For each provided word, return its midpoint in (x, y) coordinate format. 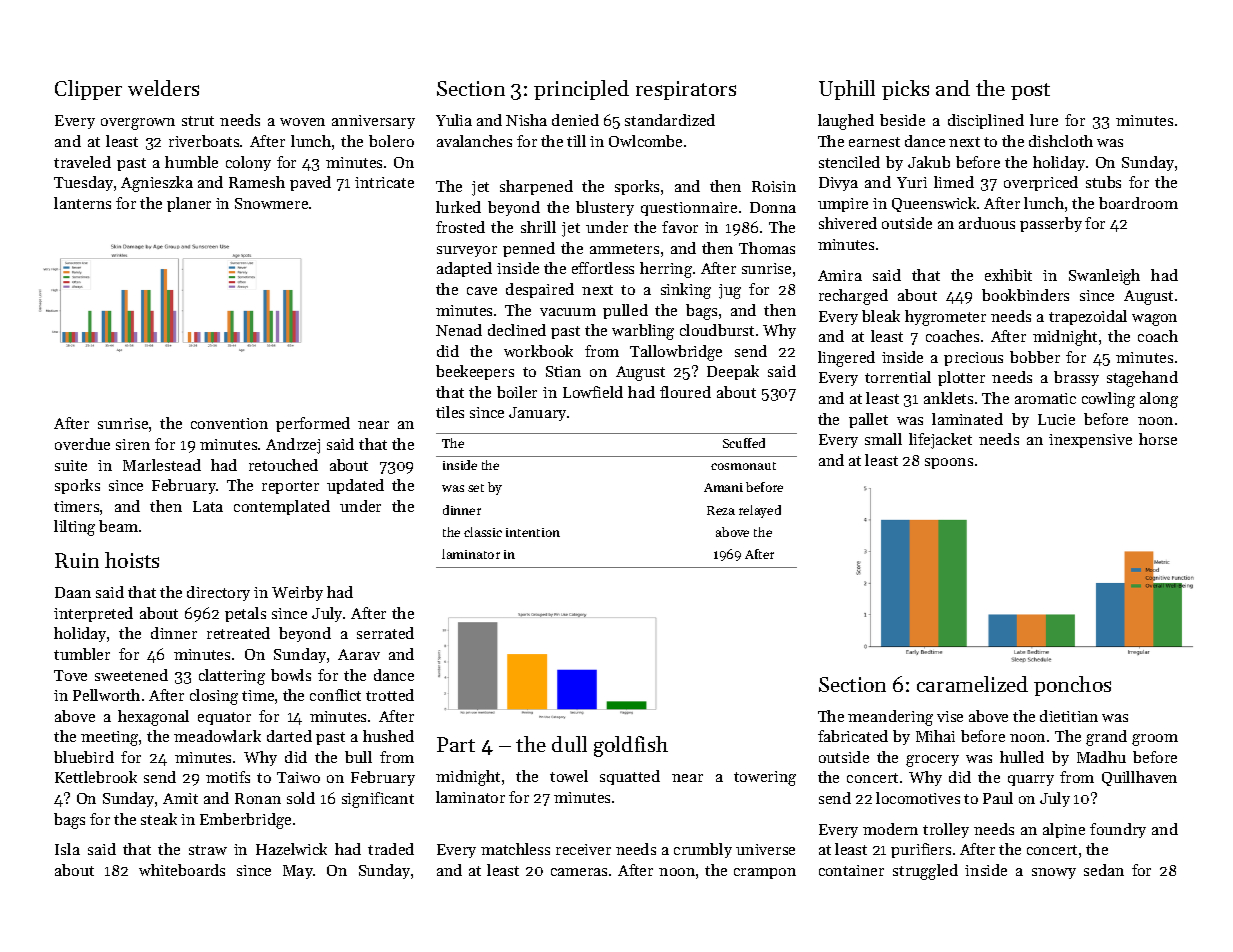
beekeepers (475, 372)
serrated (385, 633)
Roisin (774, 186)
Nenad (459, 330)
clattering (232, 677)
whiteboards (182, 870)
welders (163, 88)
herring (666, 270)
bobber (1035, 357)
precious (973, 359)
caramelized (972, 684)
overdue (82, 444)
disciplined (986, 121)
